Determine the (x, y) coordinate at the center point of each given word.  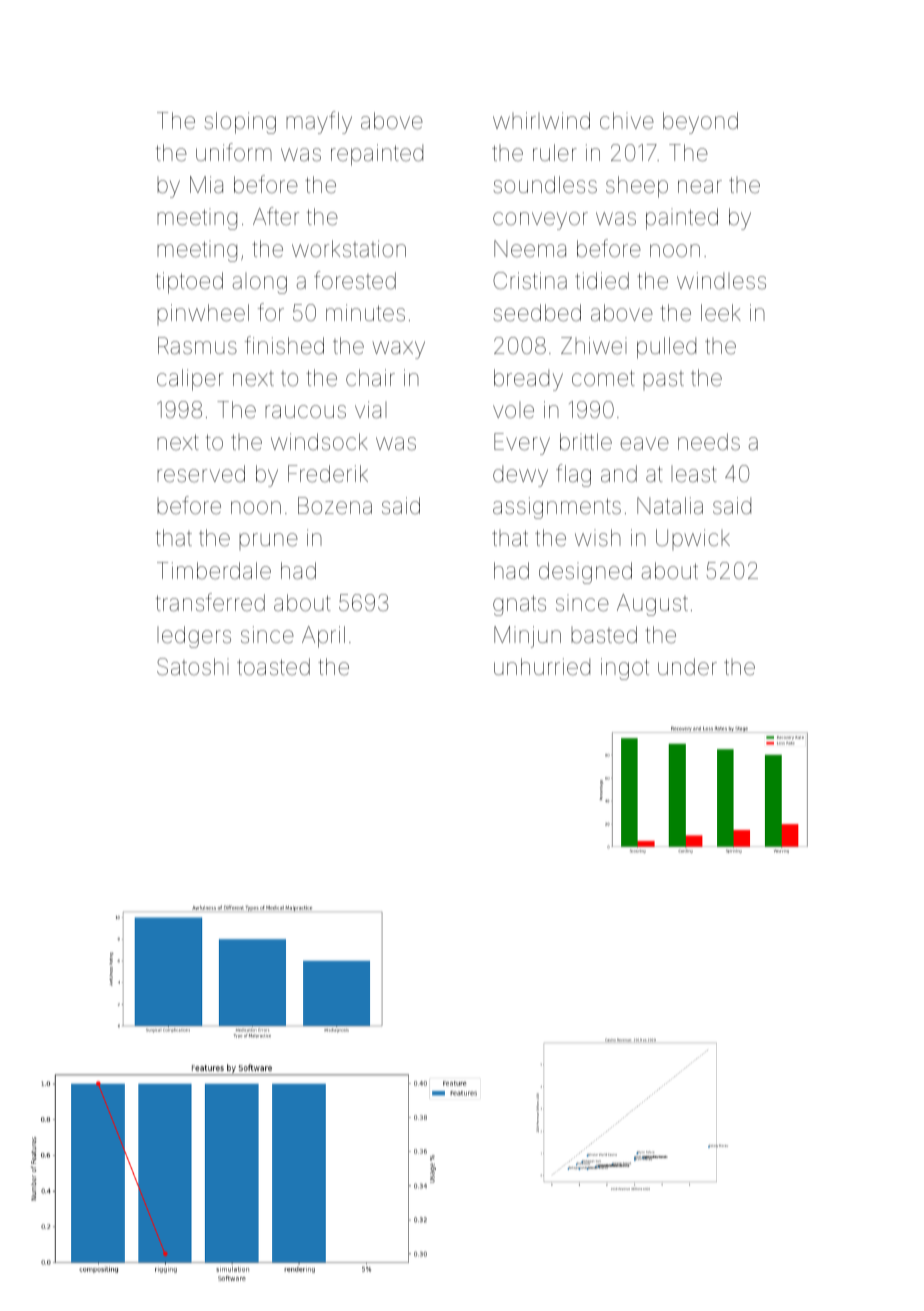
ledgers (194, 637)
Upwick (693, 539)
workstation (349, 249)
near (700, 187)
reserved (201, 474)
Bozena (335, 505)
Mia (206, 185)
